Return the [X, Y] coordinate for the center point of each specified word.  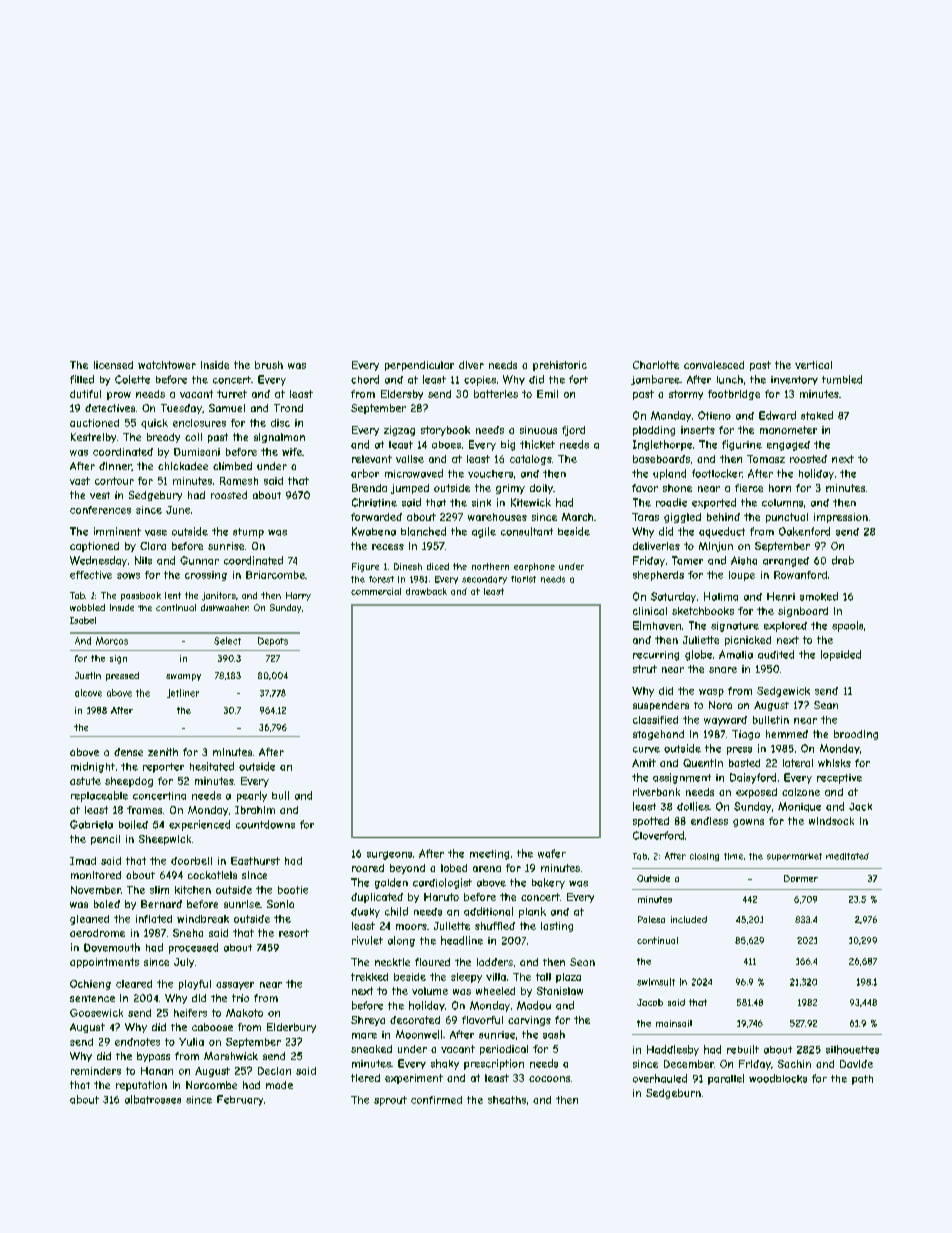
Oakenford [804, 531]
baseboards [661, 459]
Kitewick [531, 502]
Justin [88, 675]
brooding [856, 735]
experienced [199, 825]
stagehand [658, 735]
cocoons [549, 1079]
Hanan [157, 1071]
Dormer [801, 878]
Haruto [441, 897]
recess [388, 547]
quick [154, 424]
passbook [141, 596]
